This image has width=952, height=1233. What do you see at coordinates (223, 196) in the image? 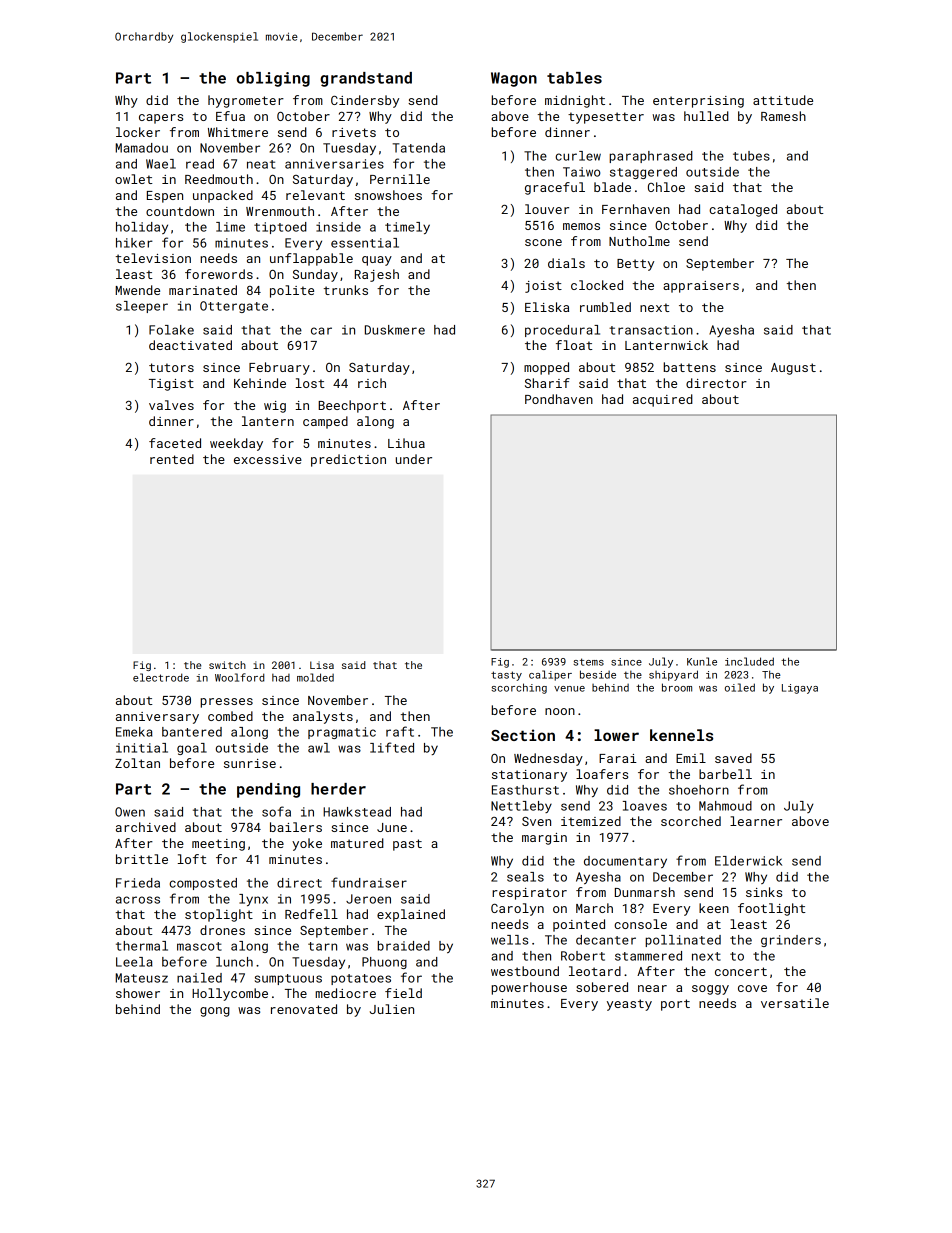
I see `unpacked` at bounding box center [223, 196].
